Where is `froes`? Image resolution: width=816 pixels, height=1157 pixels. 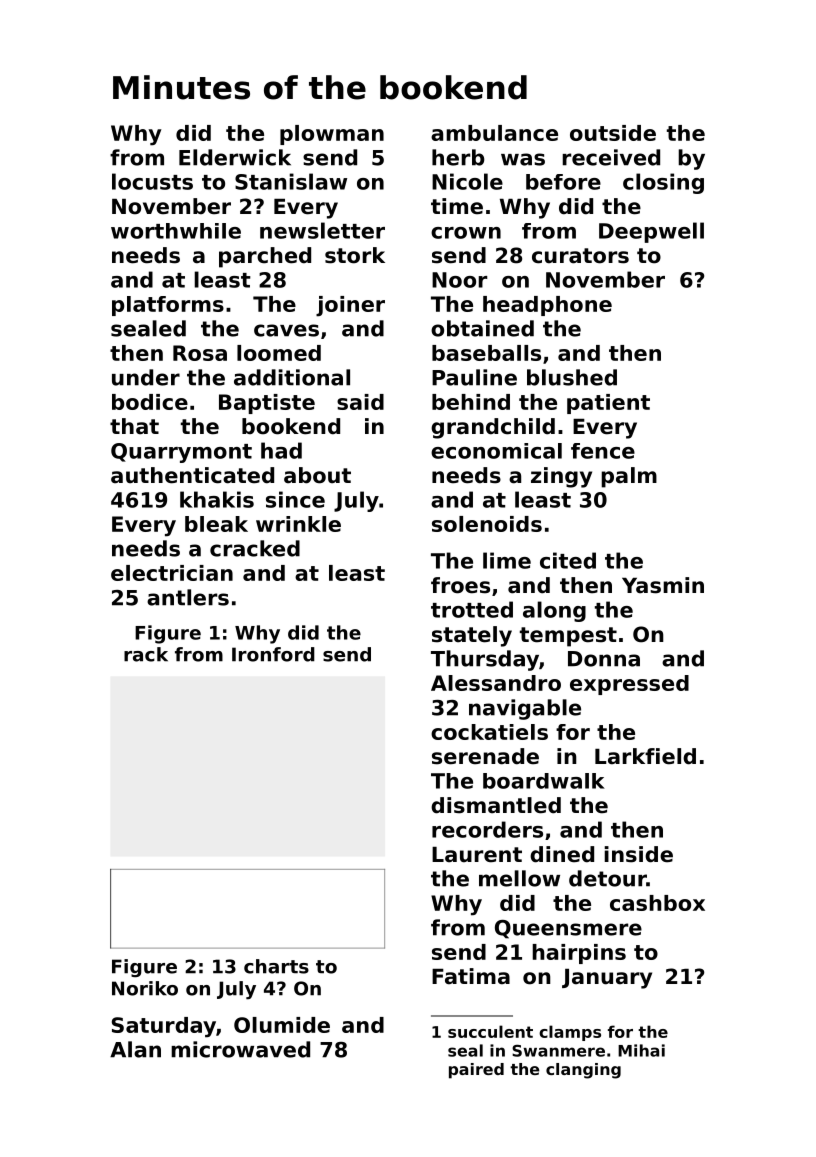 froes is located at coordinates (460, 585).
